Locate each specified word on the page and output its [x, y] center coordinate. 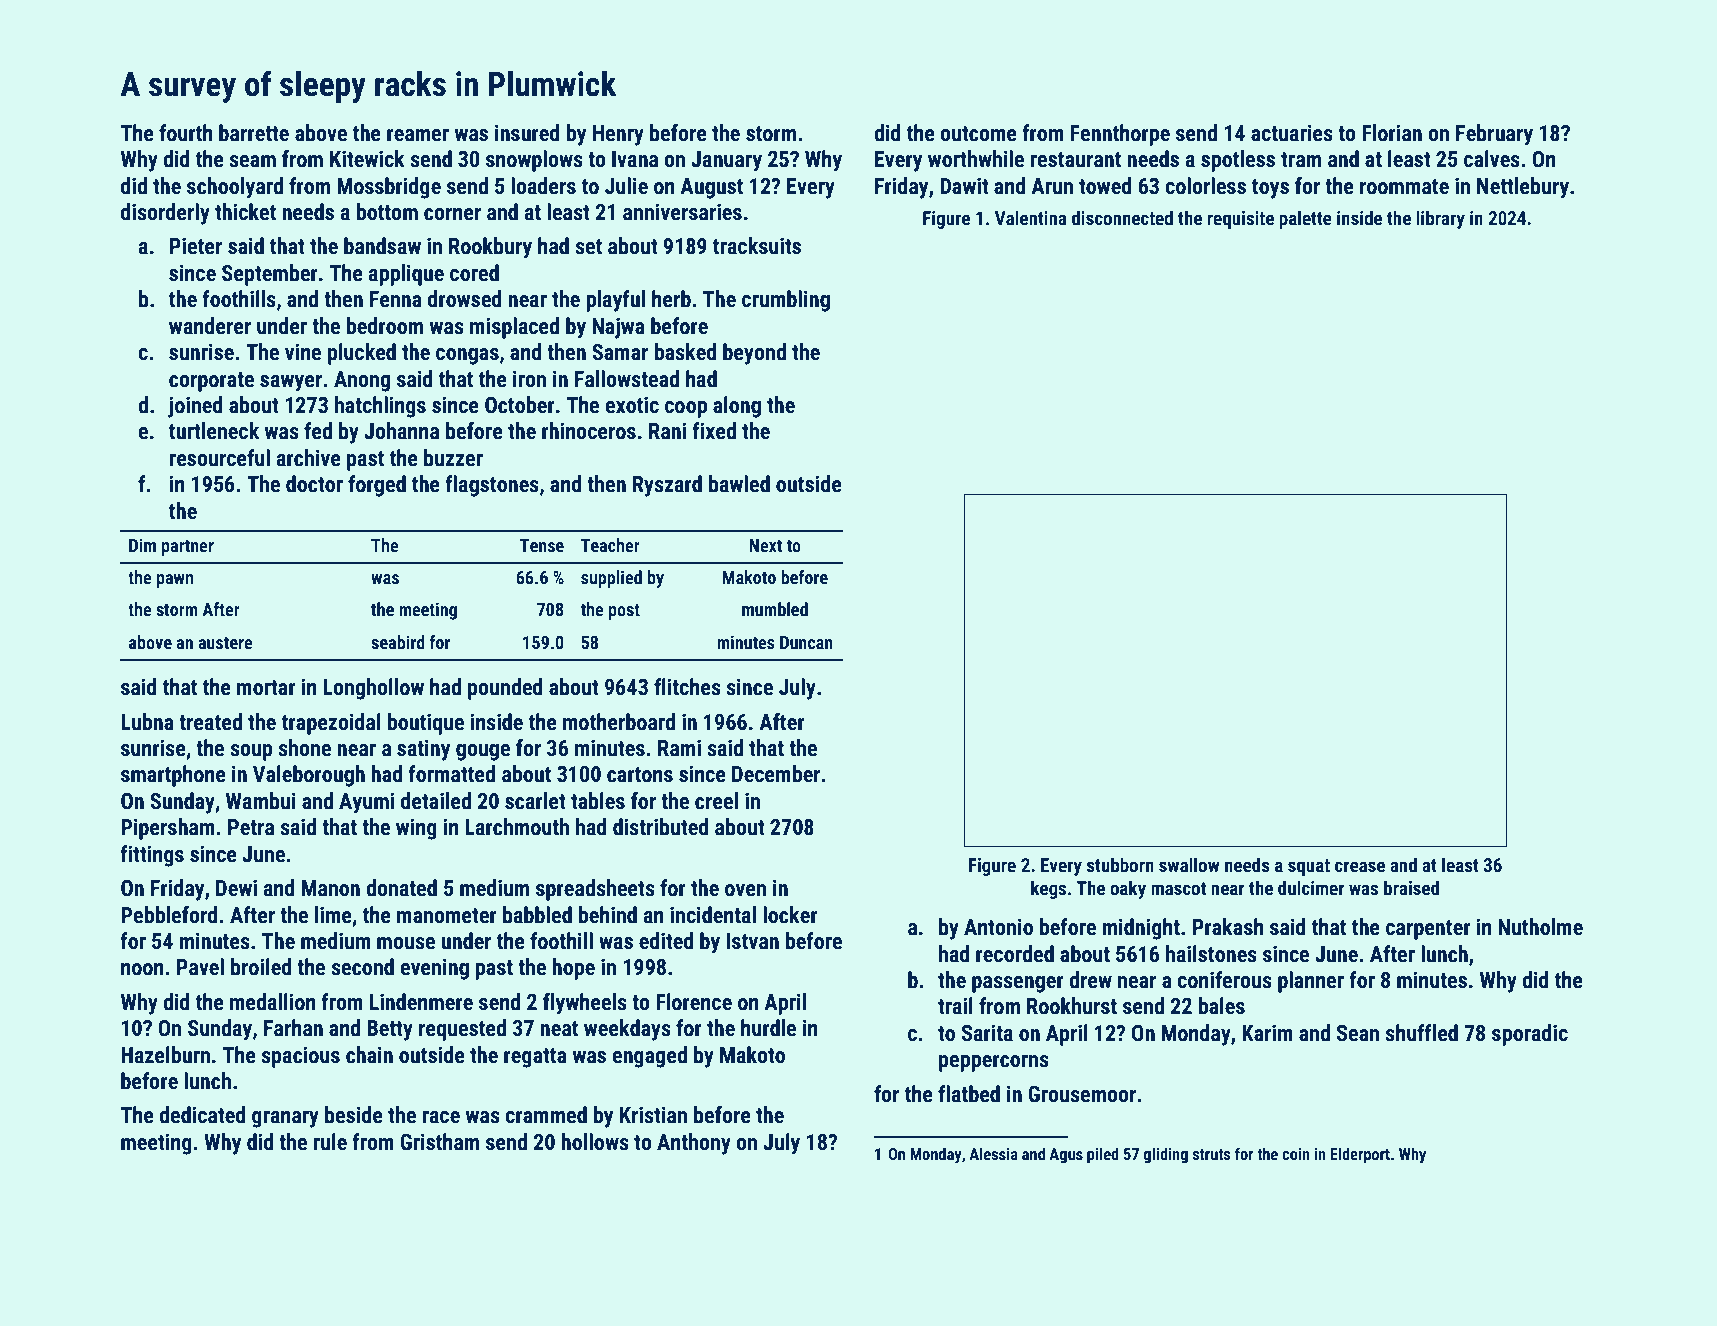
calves [1492, 159]
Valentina [1031, 217]
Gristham [439, 1142]
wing [416, 829]
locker [790, 915]
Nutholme [1540, 927]
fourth [186, 133]
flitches [687, 687]
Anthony [694, 1144]
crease [1360, 866]
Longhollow [373, 689]
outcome [978, 134]
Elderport [1360, 1155]
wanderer [210, 326]
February [1494, 135]
